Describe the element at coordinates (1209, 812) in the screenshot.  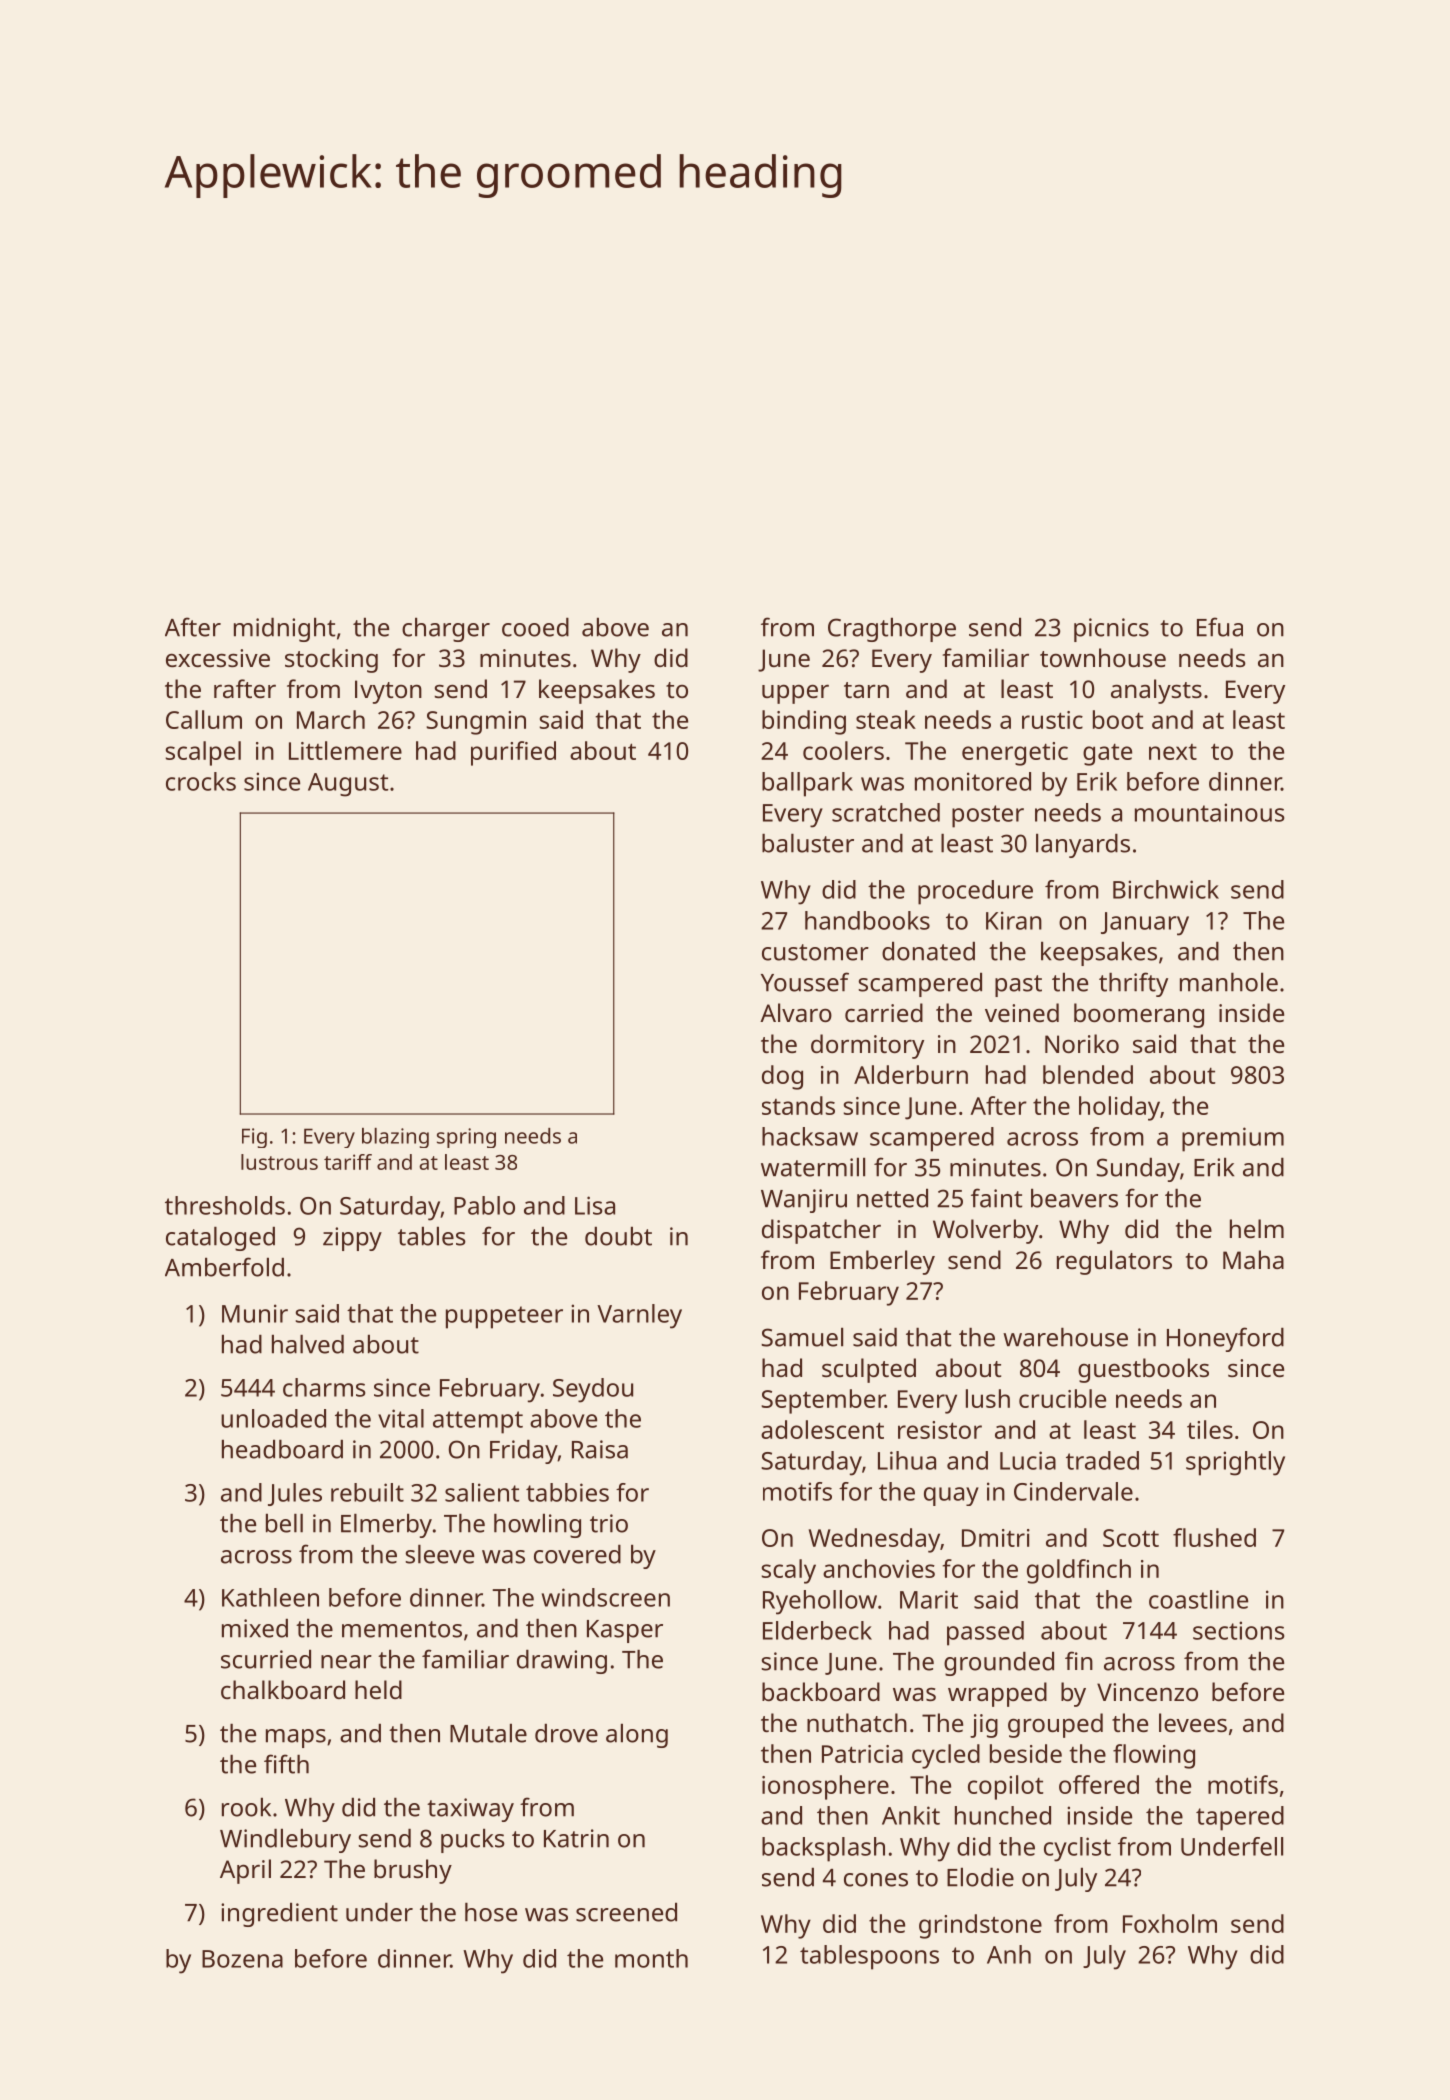
I see `mountainous` at that location.
